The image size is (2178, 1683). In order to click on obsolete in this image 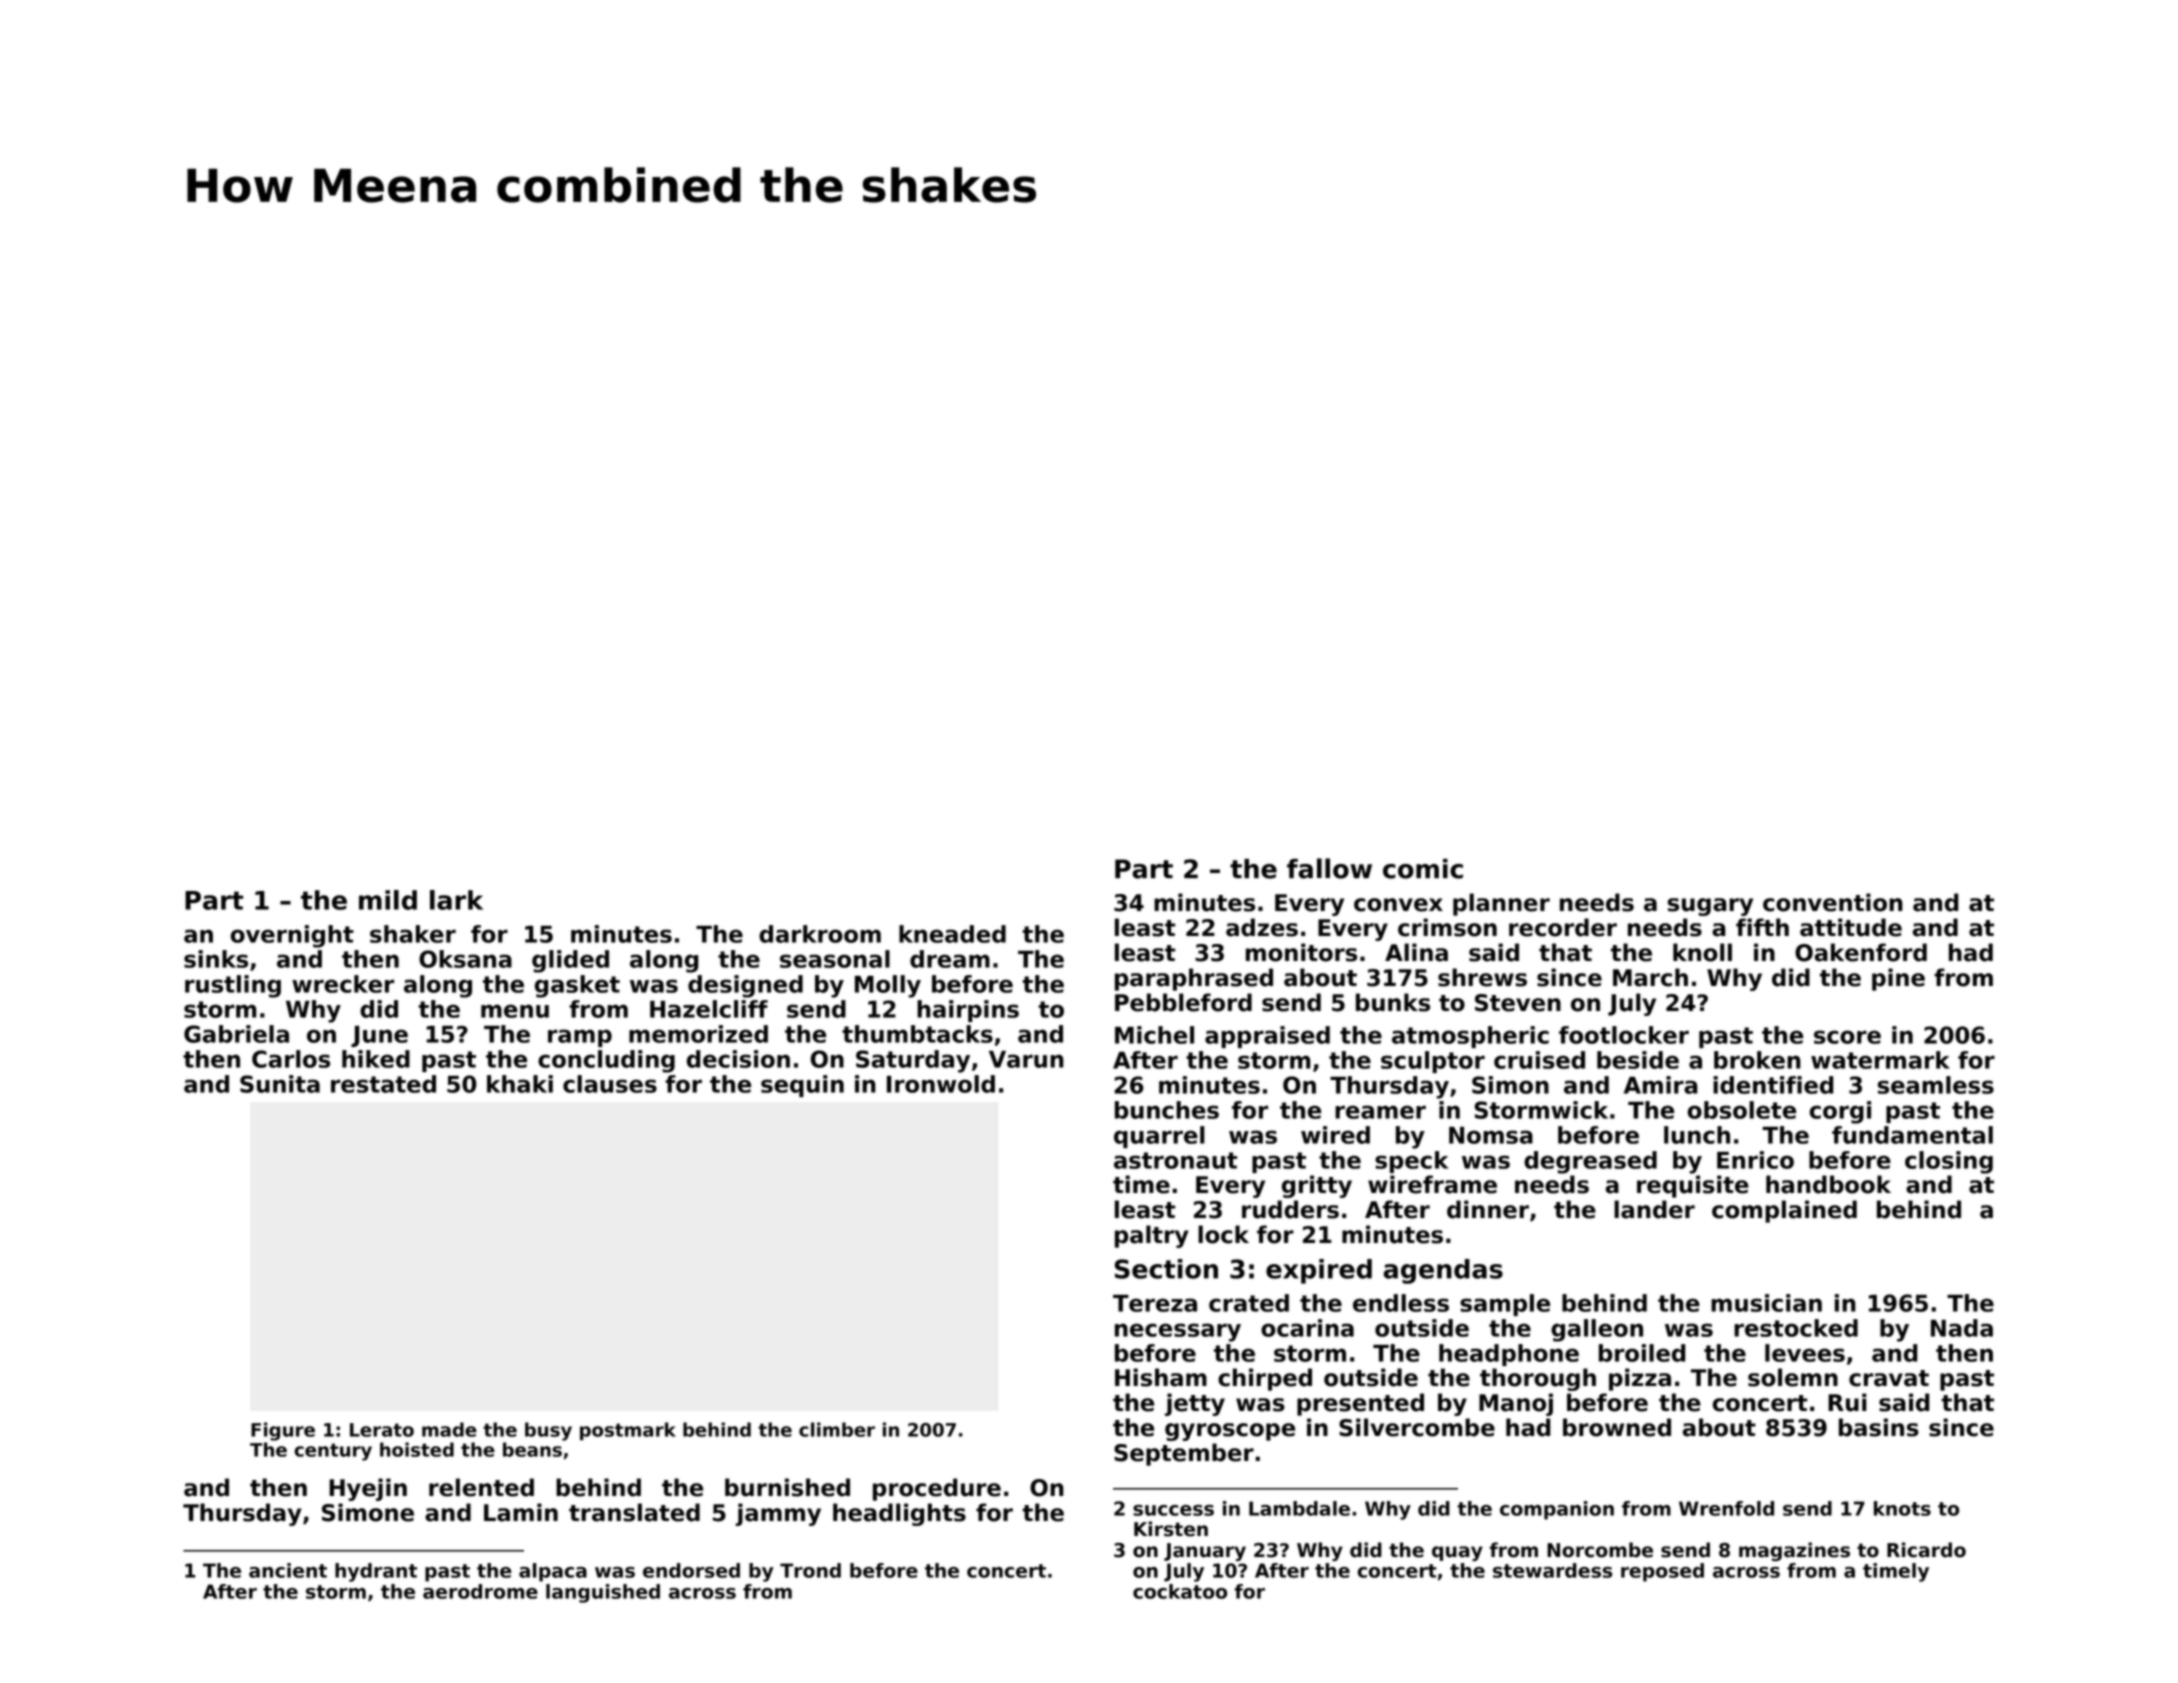, I will do `click(1742, 1110)`.
